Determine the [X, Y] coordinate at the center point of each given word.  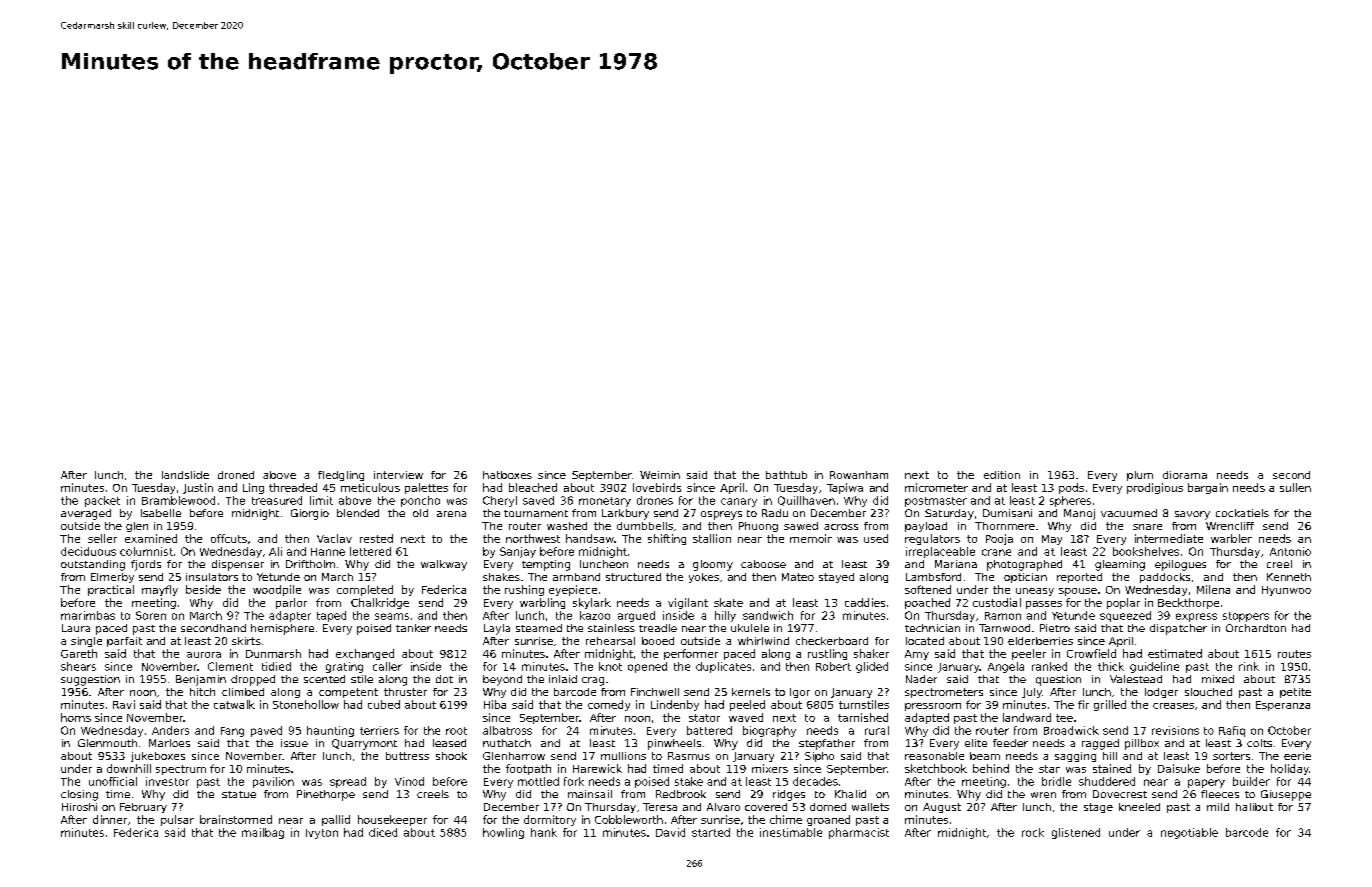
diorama [1185, 475]
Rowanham [859, 475]
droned [236, 475]
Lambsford [933, 577]
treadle [658, 628]
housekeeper [392, 820]
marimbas [88, 615]
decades [815, 781]
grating [344, 667]
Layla [497, 629]
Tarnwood [1004, 628]
